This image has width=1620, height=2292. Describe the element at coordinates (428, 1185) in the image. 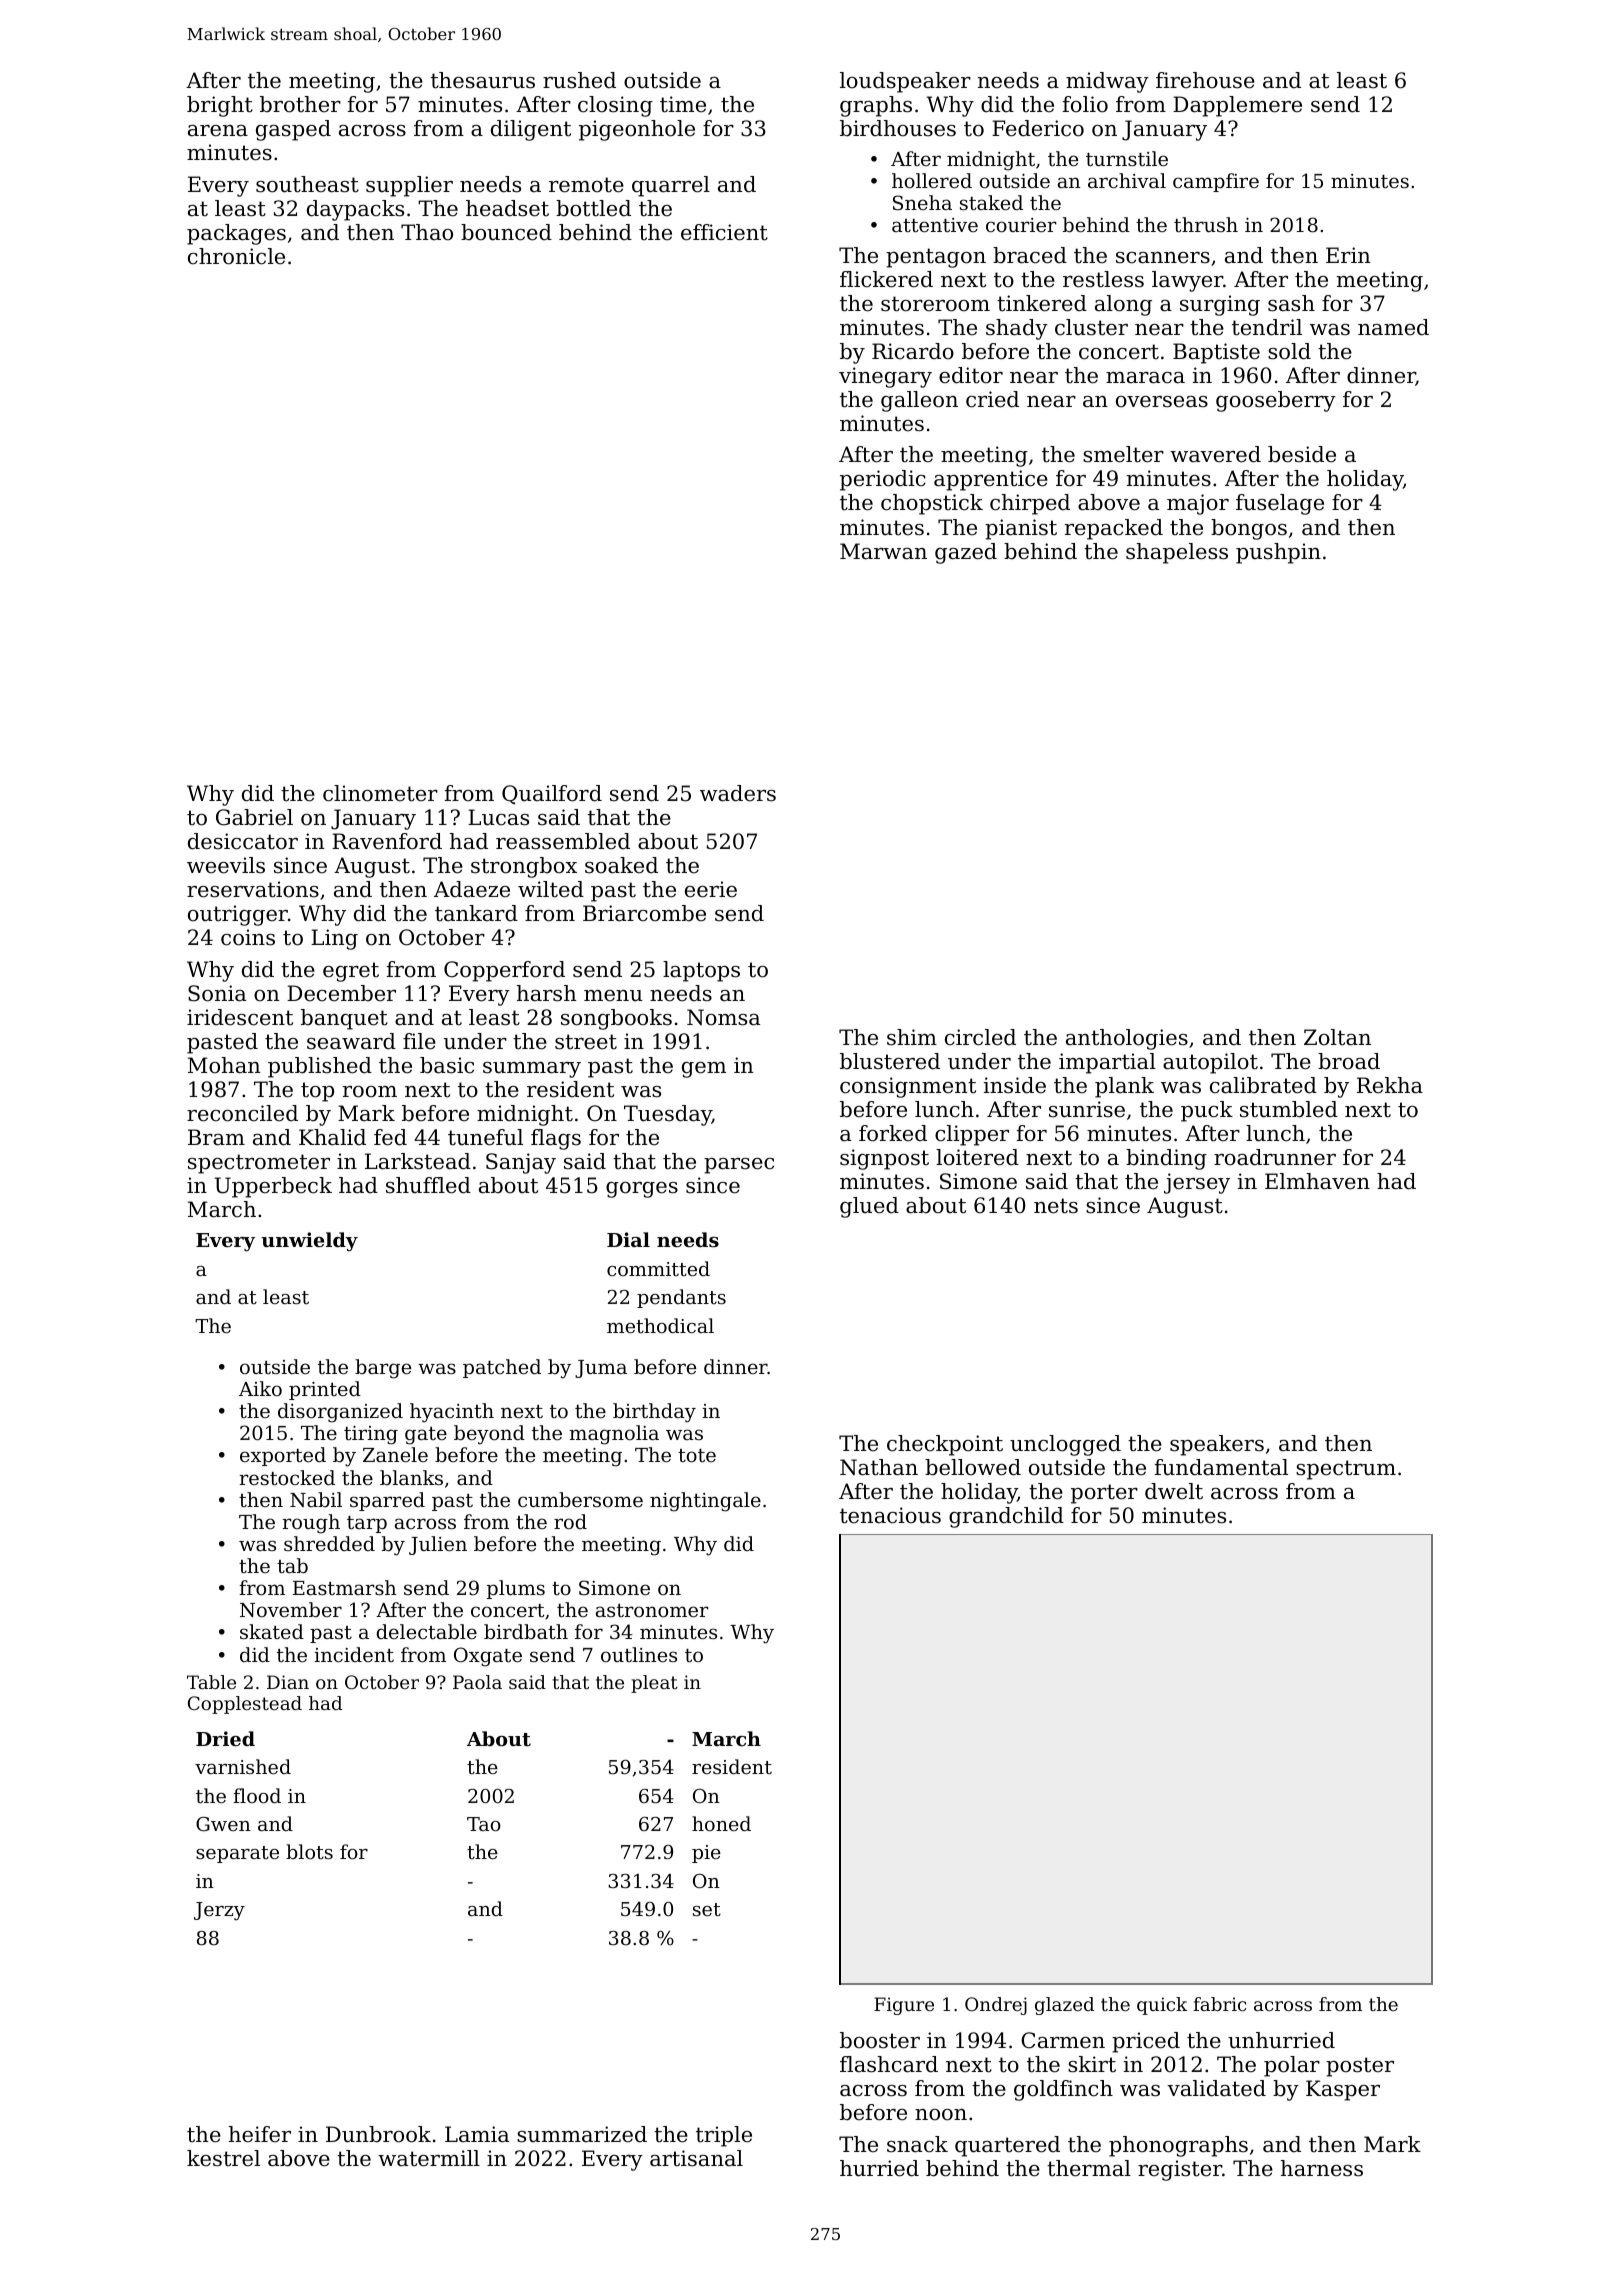

I see `shuffled` at that location.
